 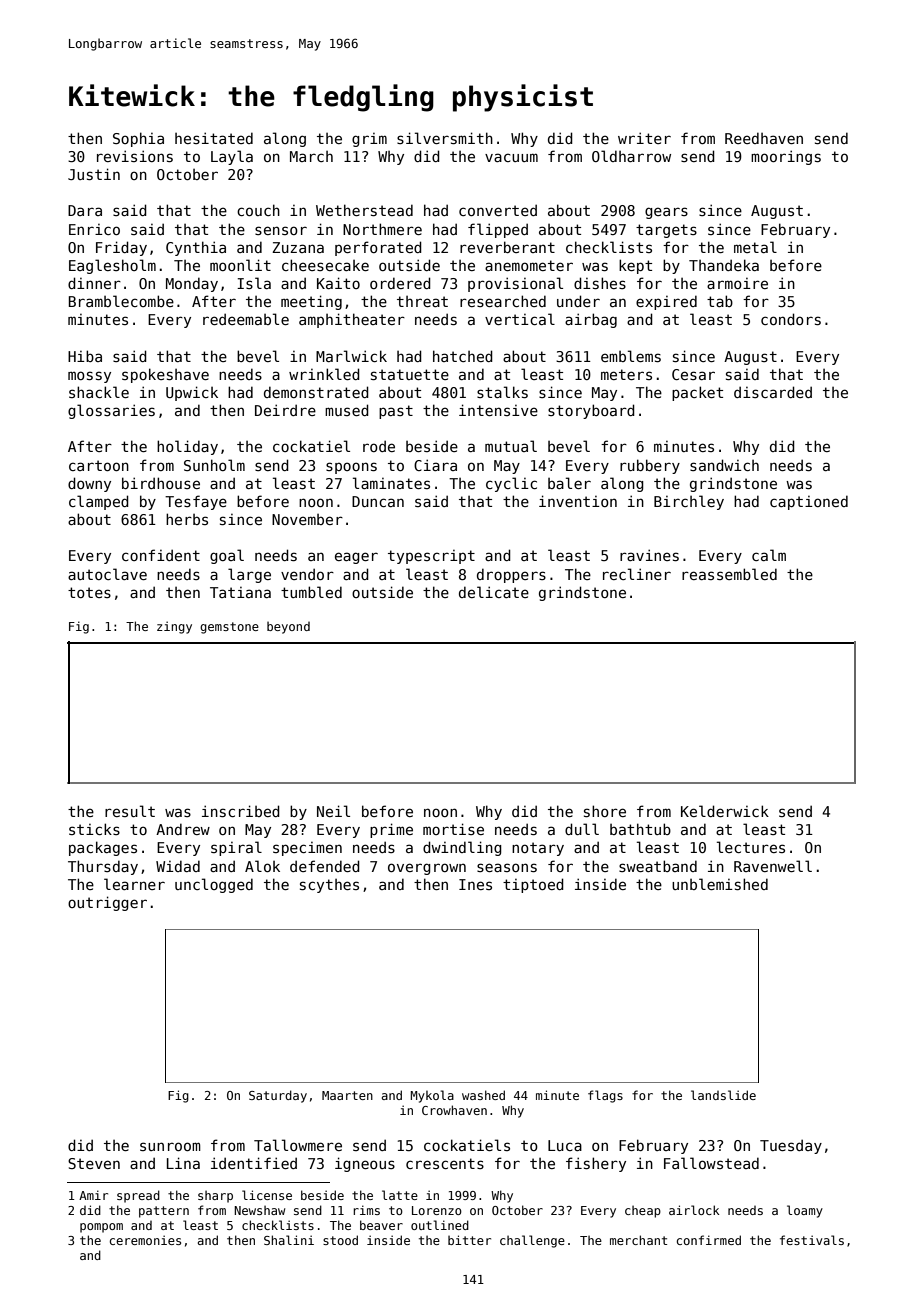 What do you see at coordinates (511, 484) in the screenshot?
I see `cyclic` at bounding box center [511, 484].
